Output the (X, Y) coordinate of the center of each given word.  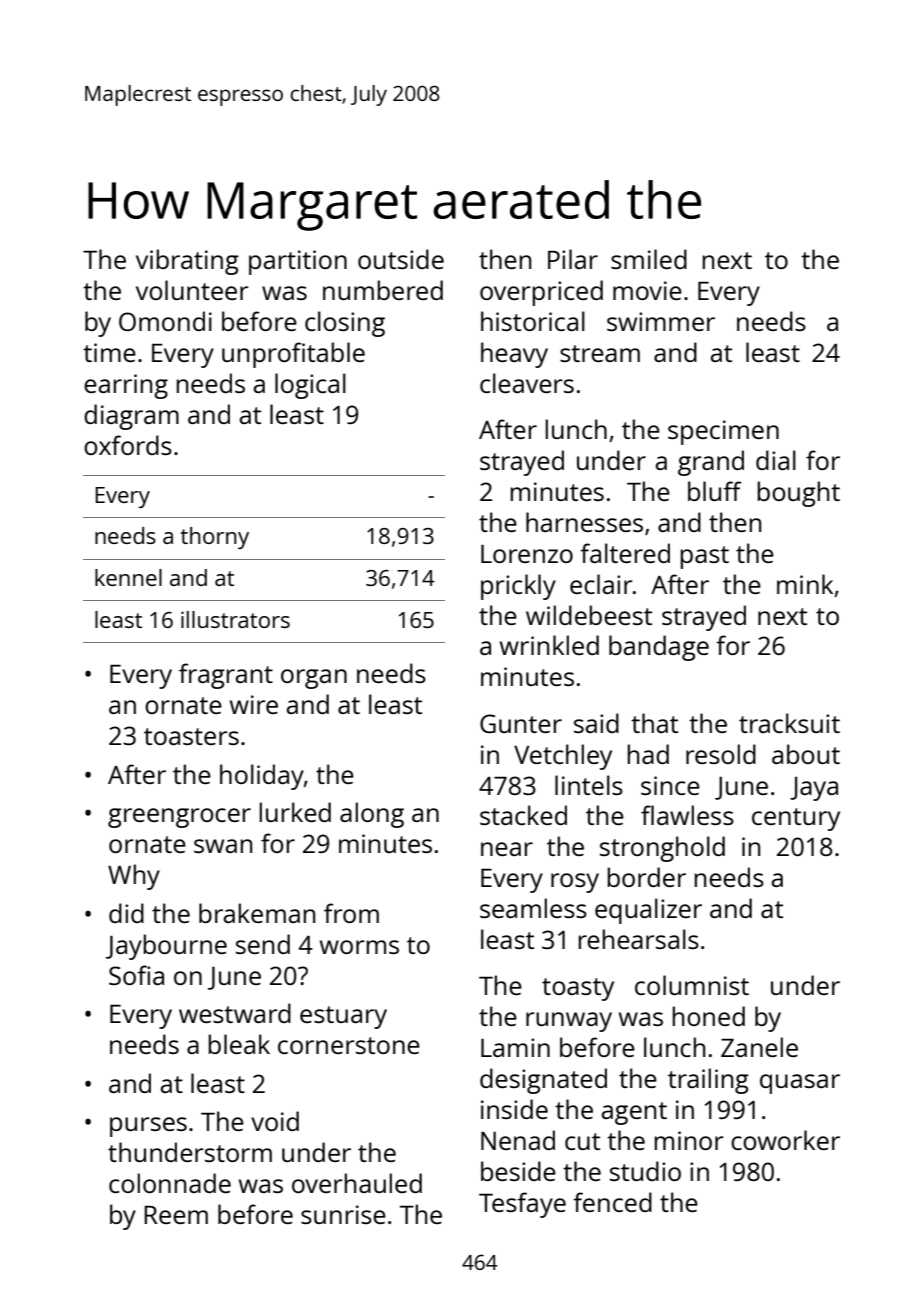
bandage (659, 648)
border (646, 877)
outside (401, 259)
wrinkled (549, 645)
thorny (214, 538)
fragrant (226, 676)
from (351, 913)
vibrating (187, 262)
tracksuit (789, 723)
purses (148, 1127)
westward (235, 1013)
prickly (518, 587)
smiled (649, 259)
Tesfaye (522, 1205)
